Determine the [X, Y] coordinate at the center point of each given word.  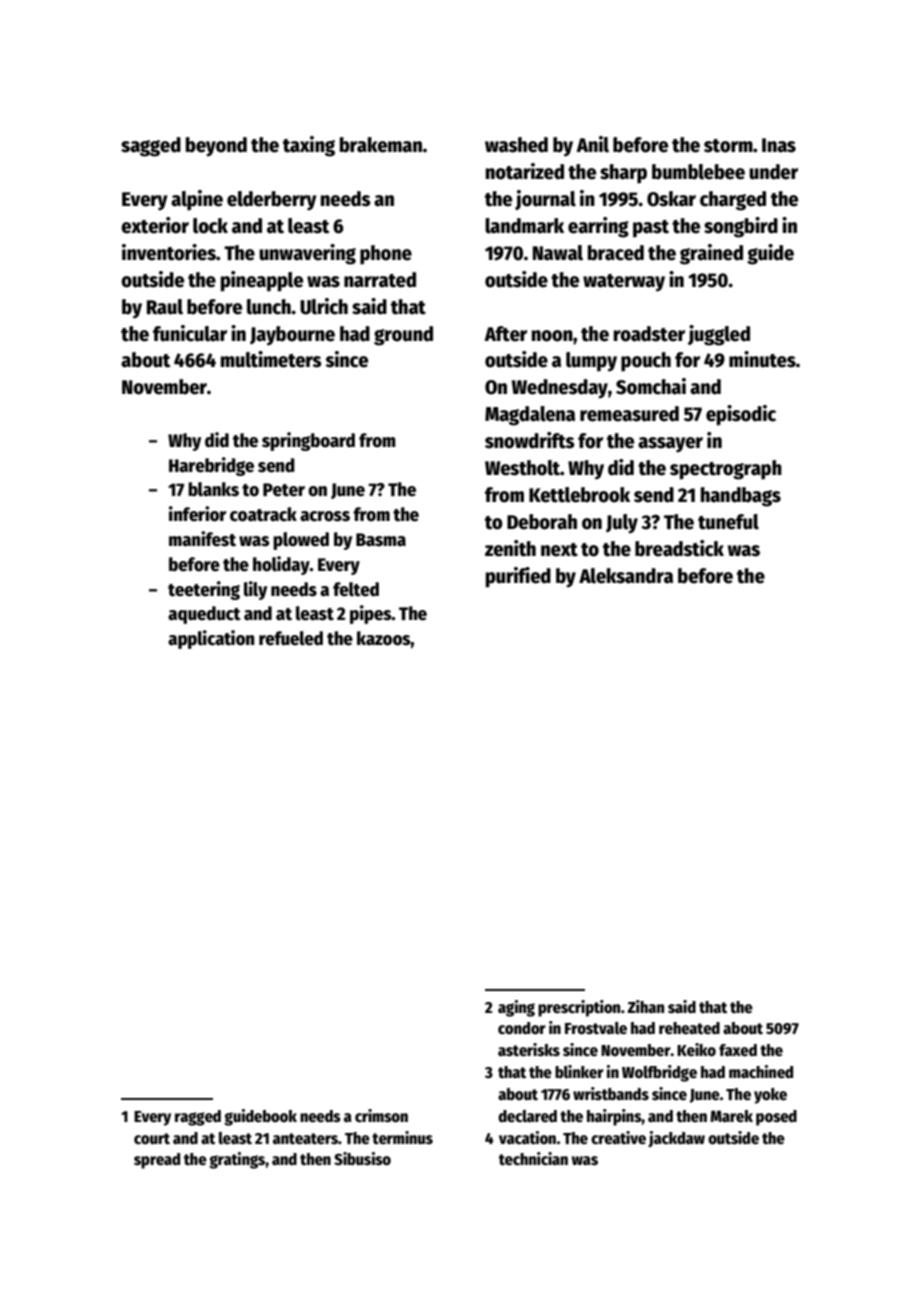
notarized [525, 171]
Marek [731, 1116]
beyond [216, 147]
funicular [190, 333]
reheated [689, 1028]
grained [711, 254]
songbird [741, 227]
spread [157, 1161]
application [211, 639]
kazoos [384, 638]
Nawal [558, 253]
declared [527, 1116]
